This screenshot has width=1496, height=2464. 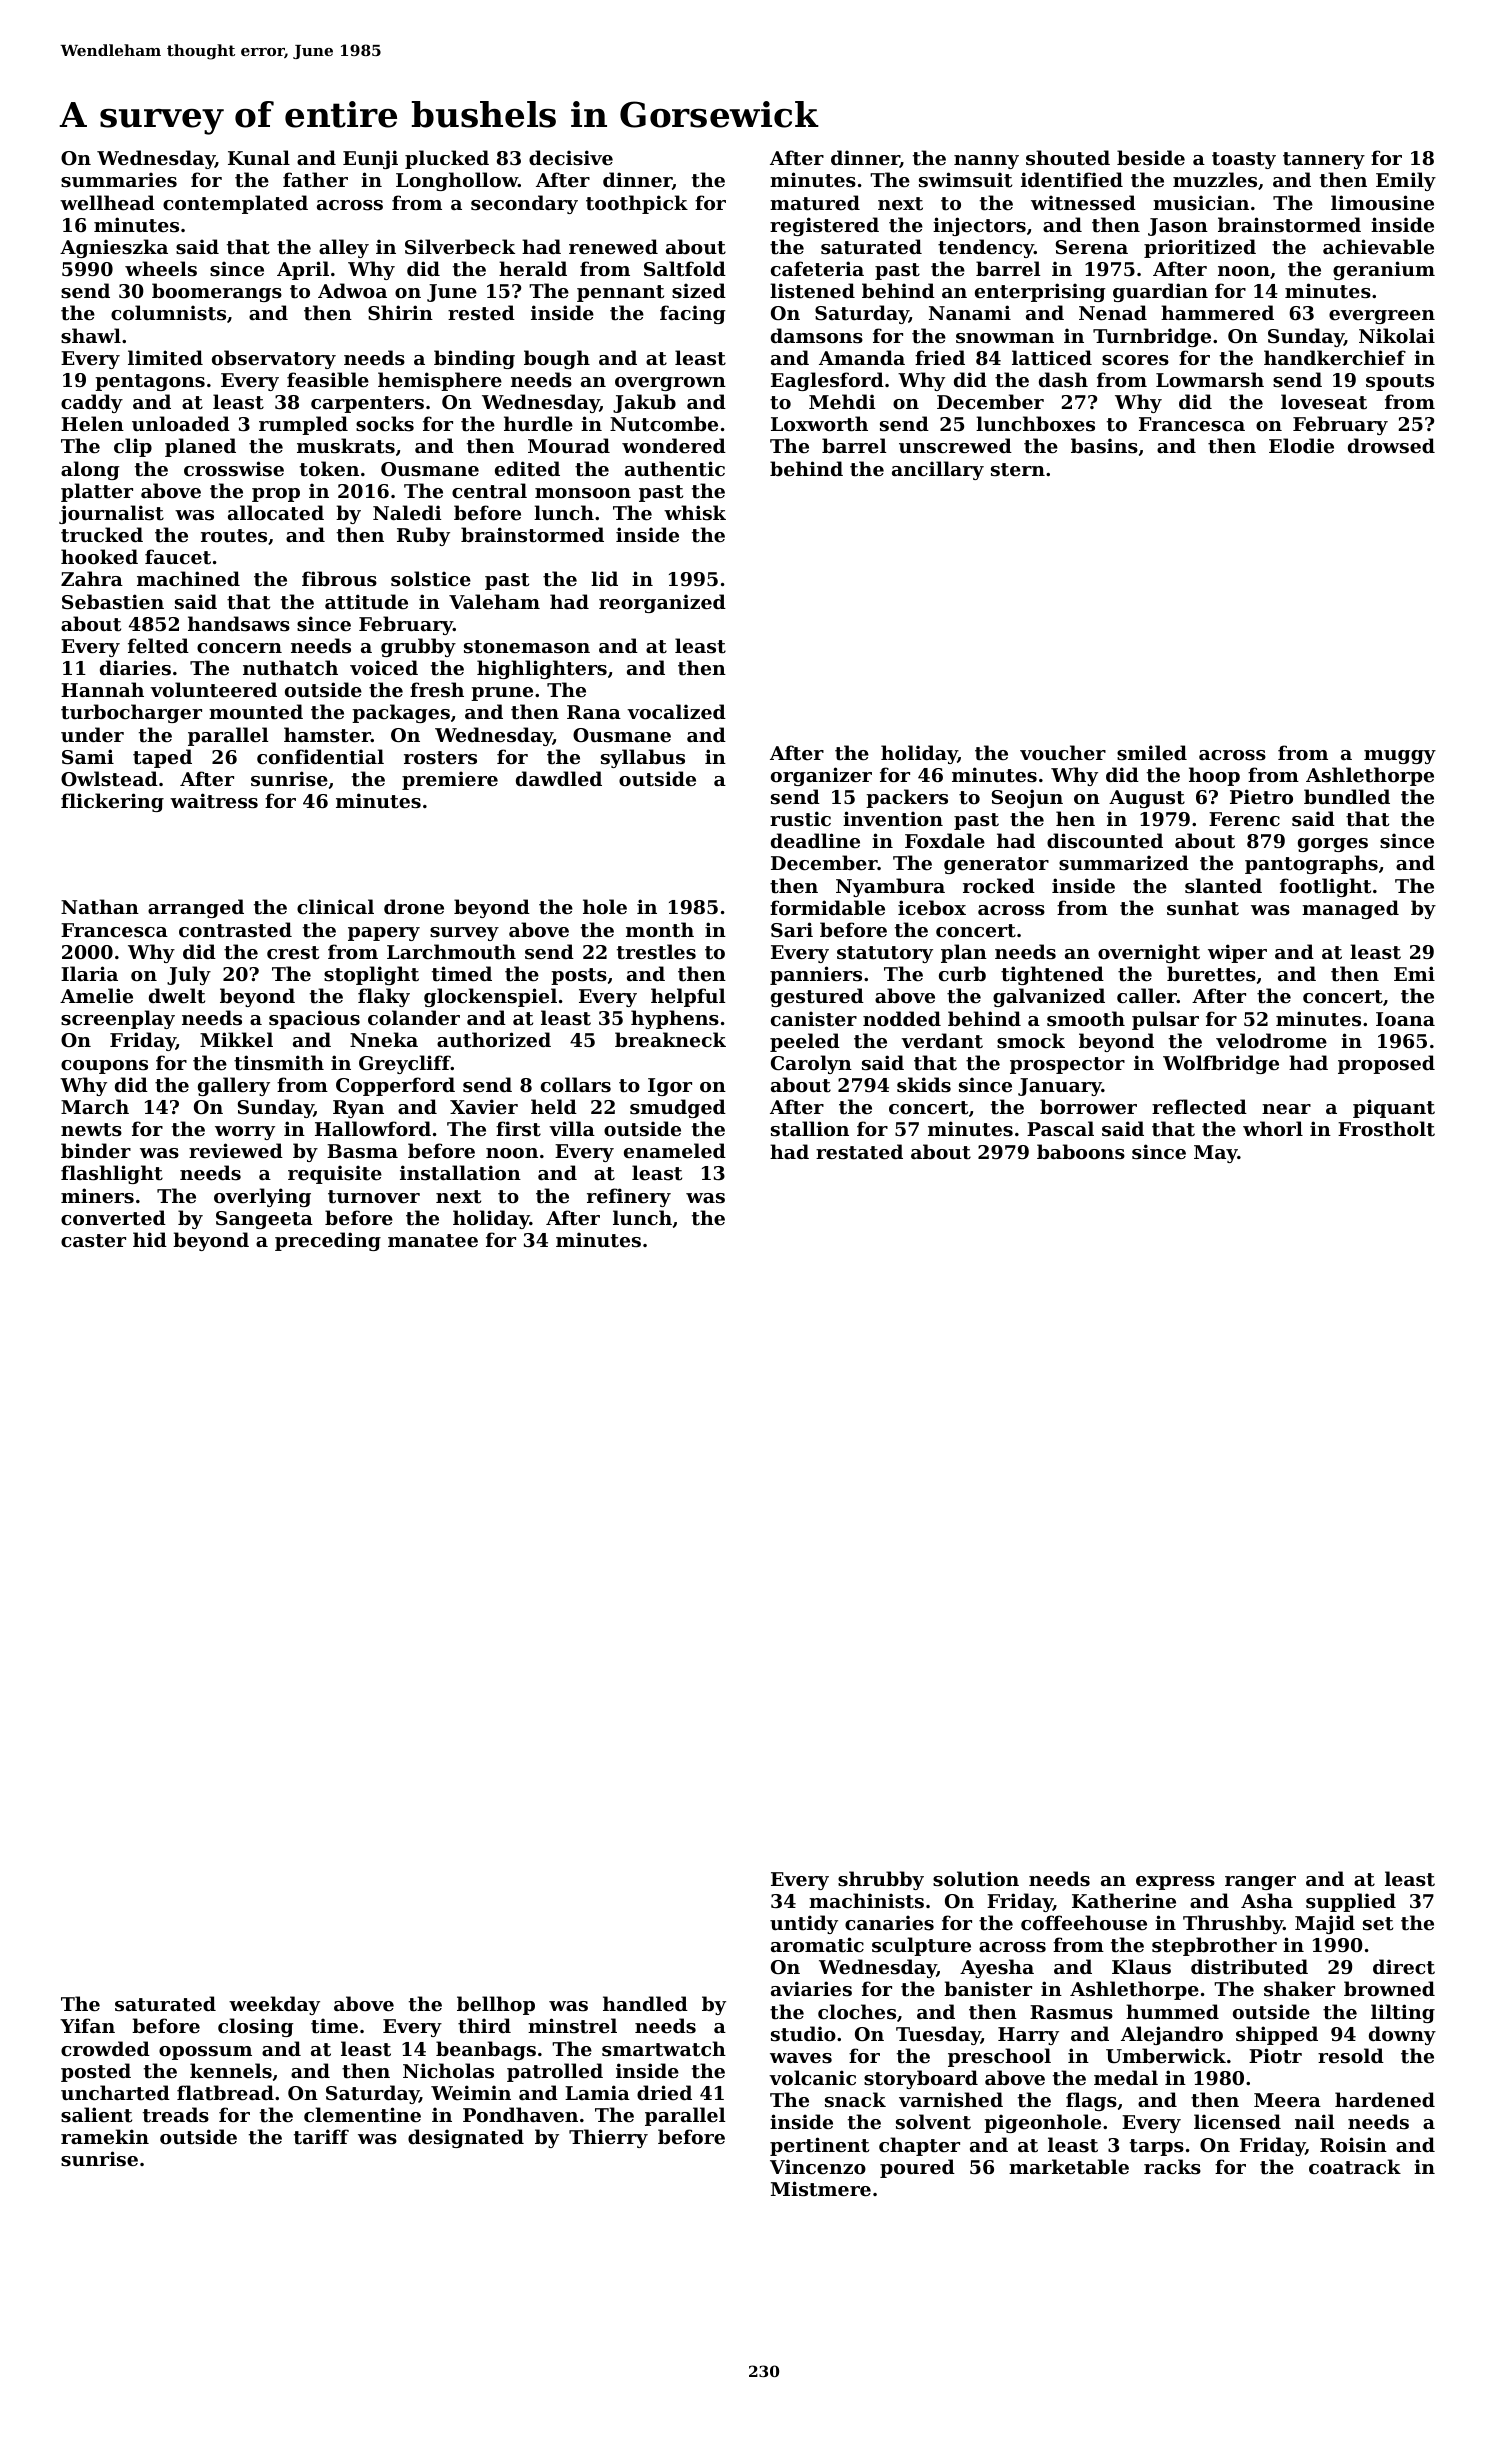 What do you see at coordinates (1400, 757) in the screenshot?
I see `muggy` at bounding box center [1400, 757].
